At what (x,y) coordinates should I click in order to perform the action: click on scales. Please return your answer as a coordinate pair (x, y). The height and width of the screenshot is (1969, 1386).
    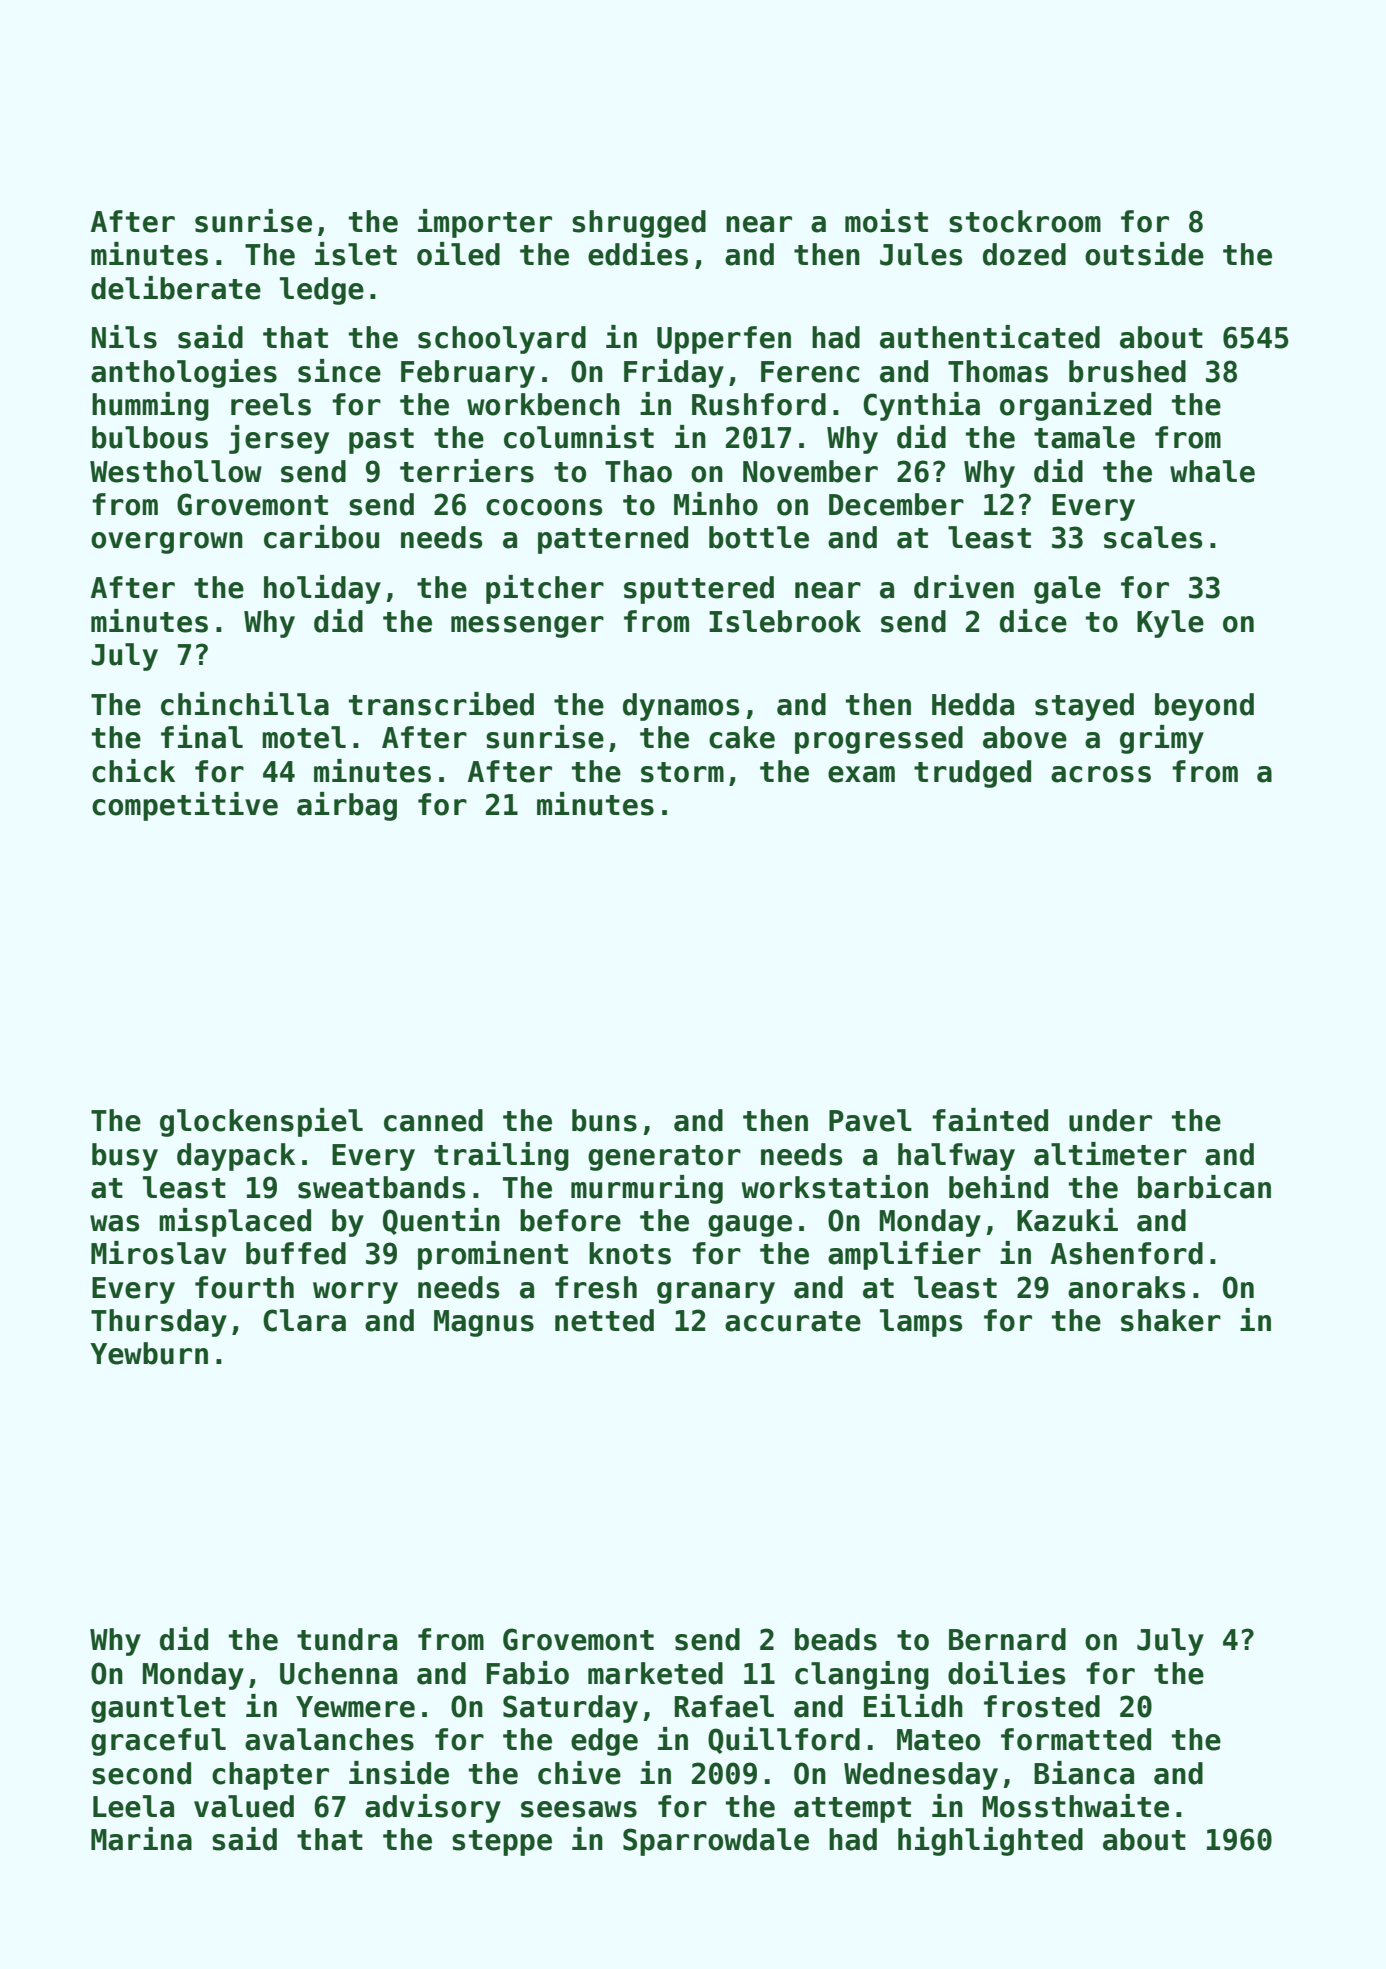
    Looking at the image, I should click on (1153, 537).
